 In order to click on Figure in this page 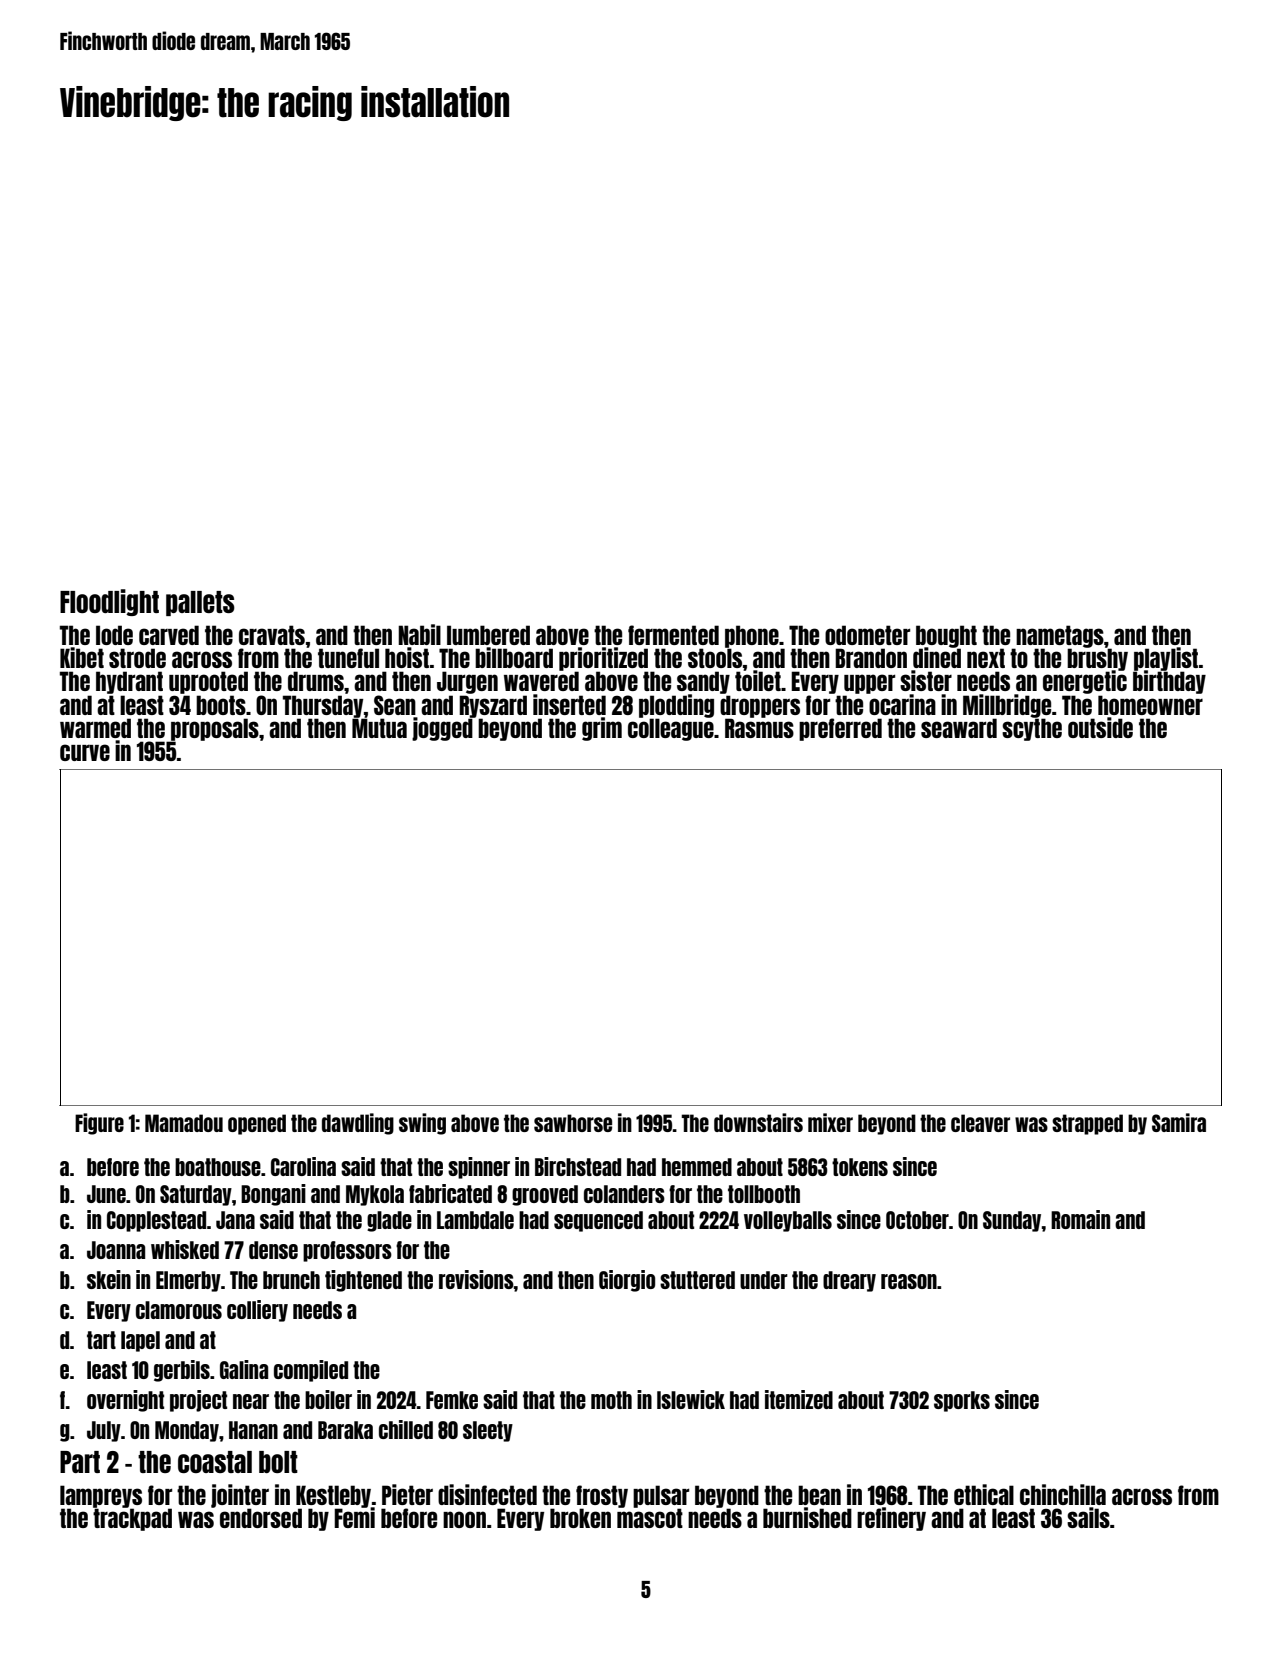, I will do `click(99, 1124)`.
